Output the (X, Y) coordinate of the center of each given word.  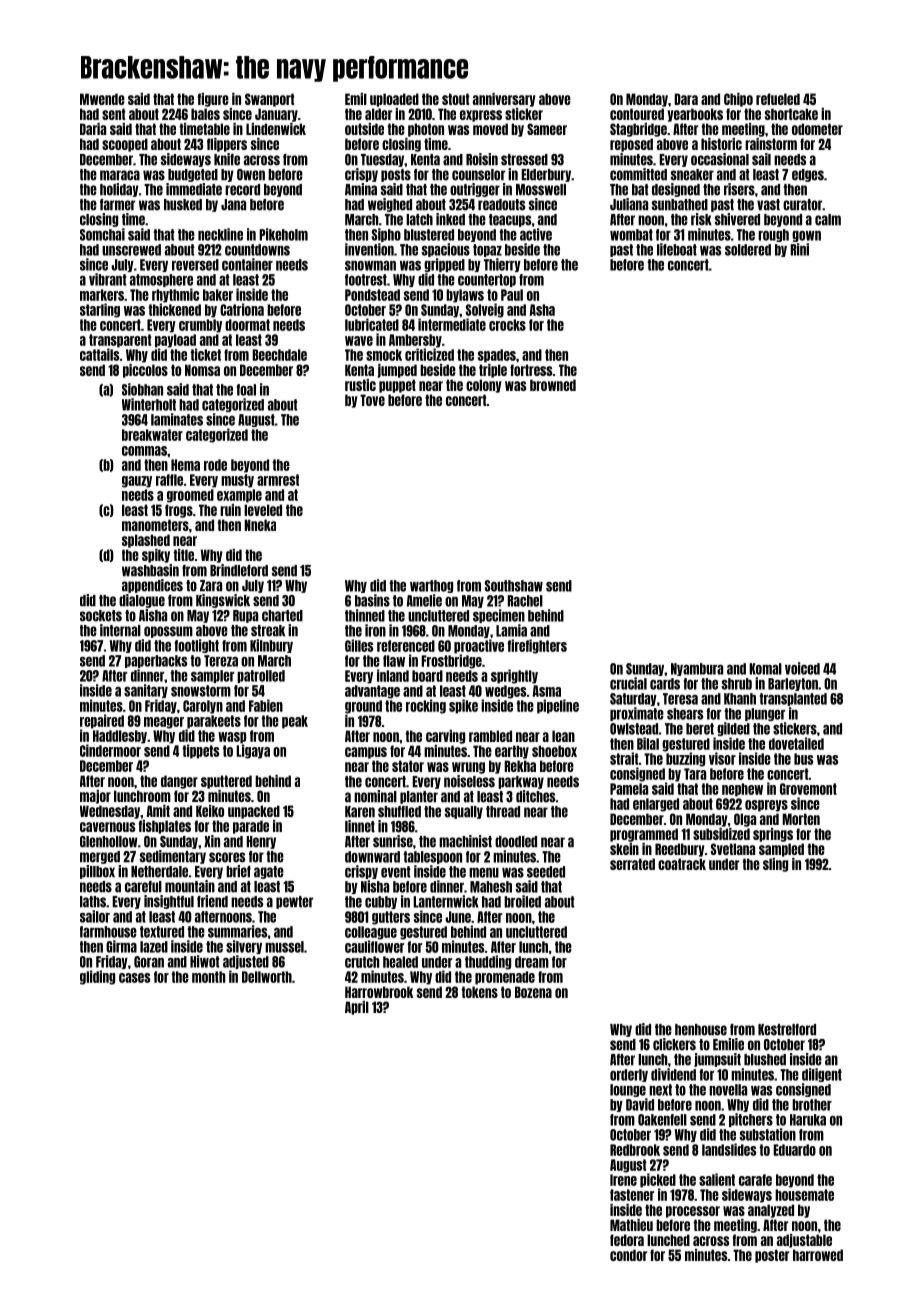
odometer (817, 129)
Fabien (266, 705)
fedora (627, 1240)
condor (628, 1255)
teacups (510, 220)
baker (218, 295)
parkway (521, 782)
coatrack (682, 864)
